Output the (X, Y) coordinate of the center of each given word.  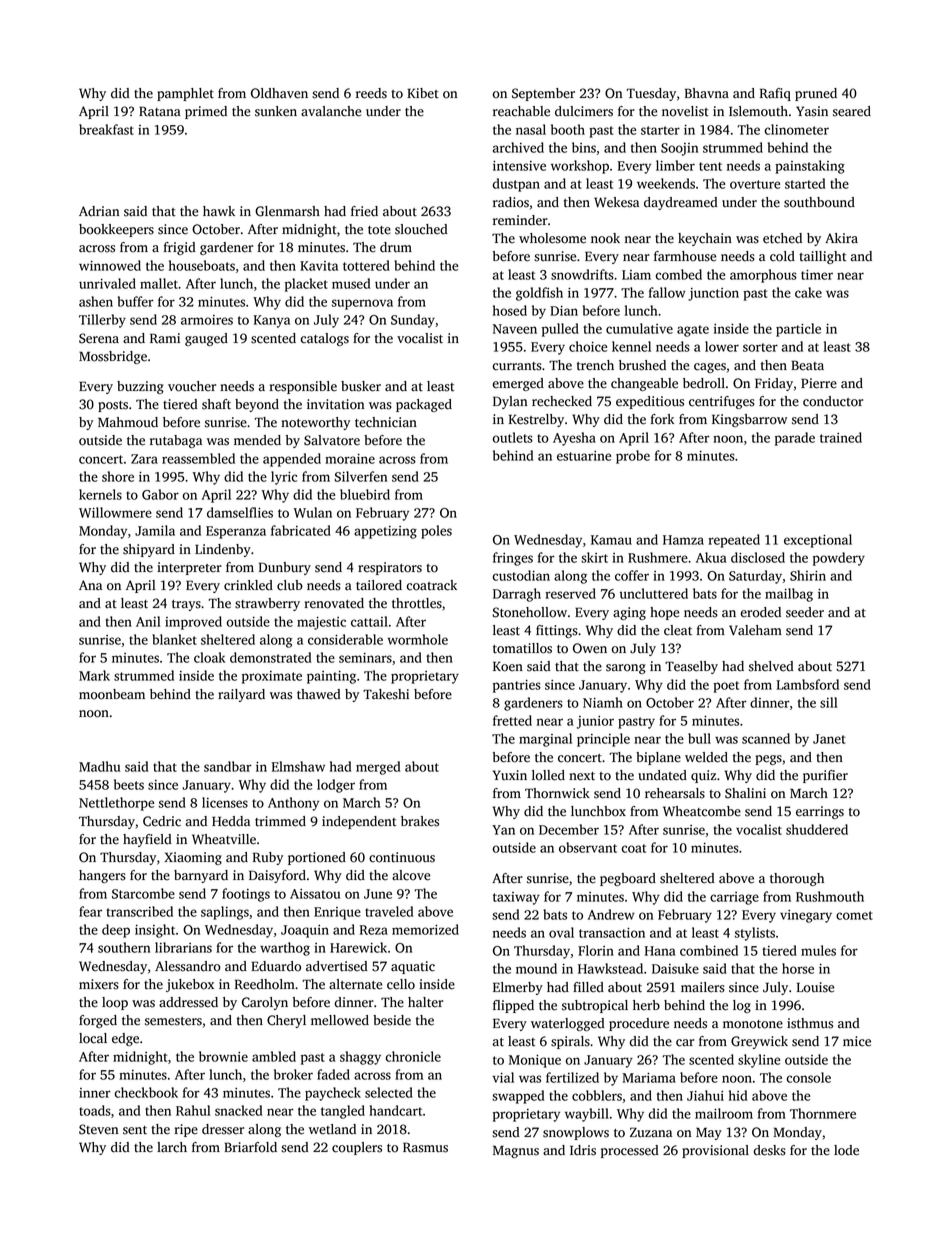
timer (817, 275)
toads (95, 1110)
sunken (276, 111)
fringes (513, 559)
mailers (703, 987)
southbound (819, 202)
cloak (209, 657)
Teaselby (691, 667)
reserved (570, 593)
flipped (513, 1006)
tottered (366, 265)
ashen (96, 301)
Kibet (423, 93)
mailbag (789, 595)
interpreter (189, 568)
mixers (99, 984)
